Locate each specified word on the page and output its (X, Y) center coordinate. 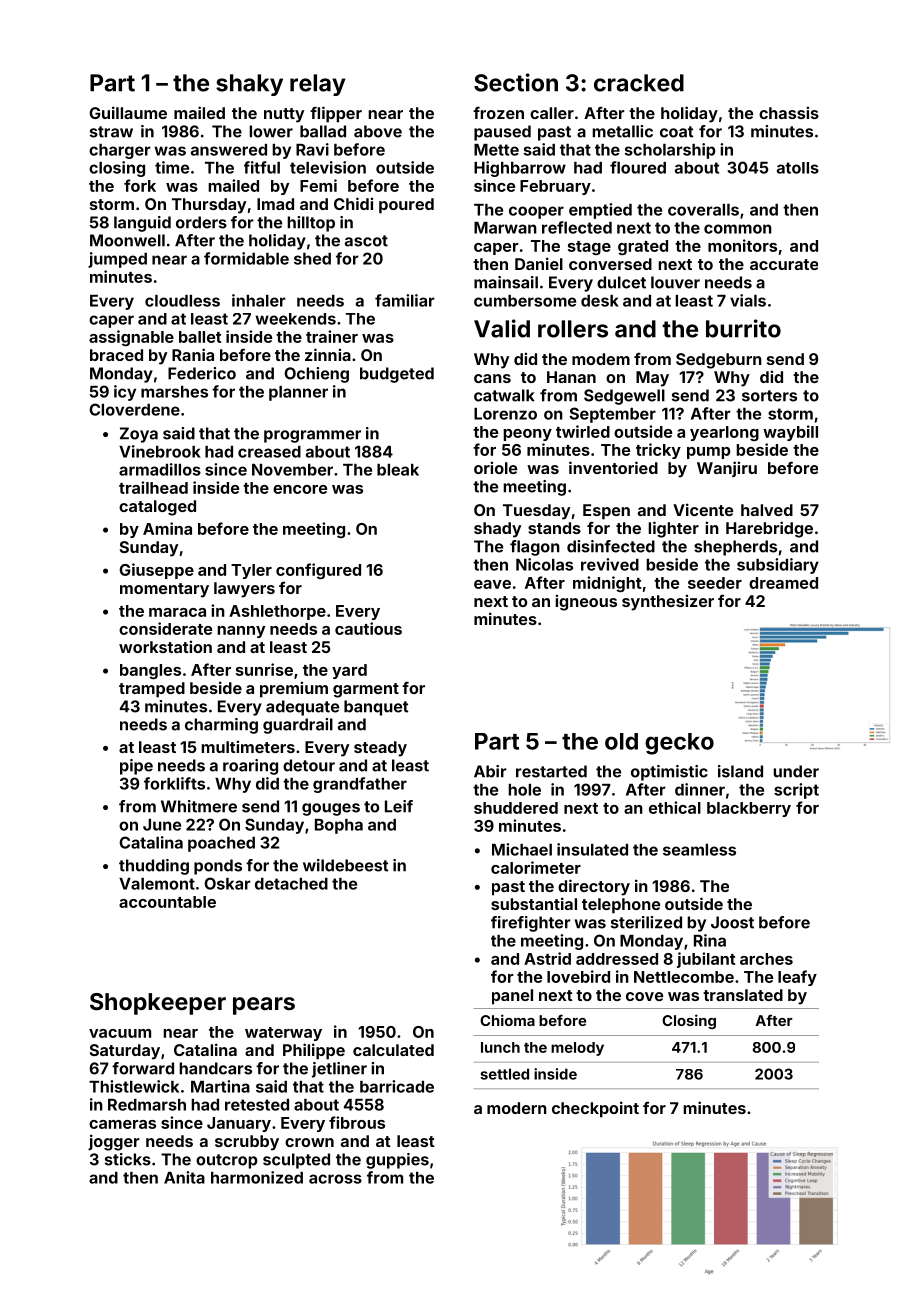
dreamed (783, 583)
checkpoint (595, 1109)
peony (527, 435)
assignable (131, 338)
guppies (397, 1161)
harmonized (257, 1177)
